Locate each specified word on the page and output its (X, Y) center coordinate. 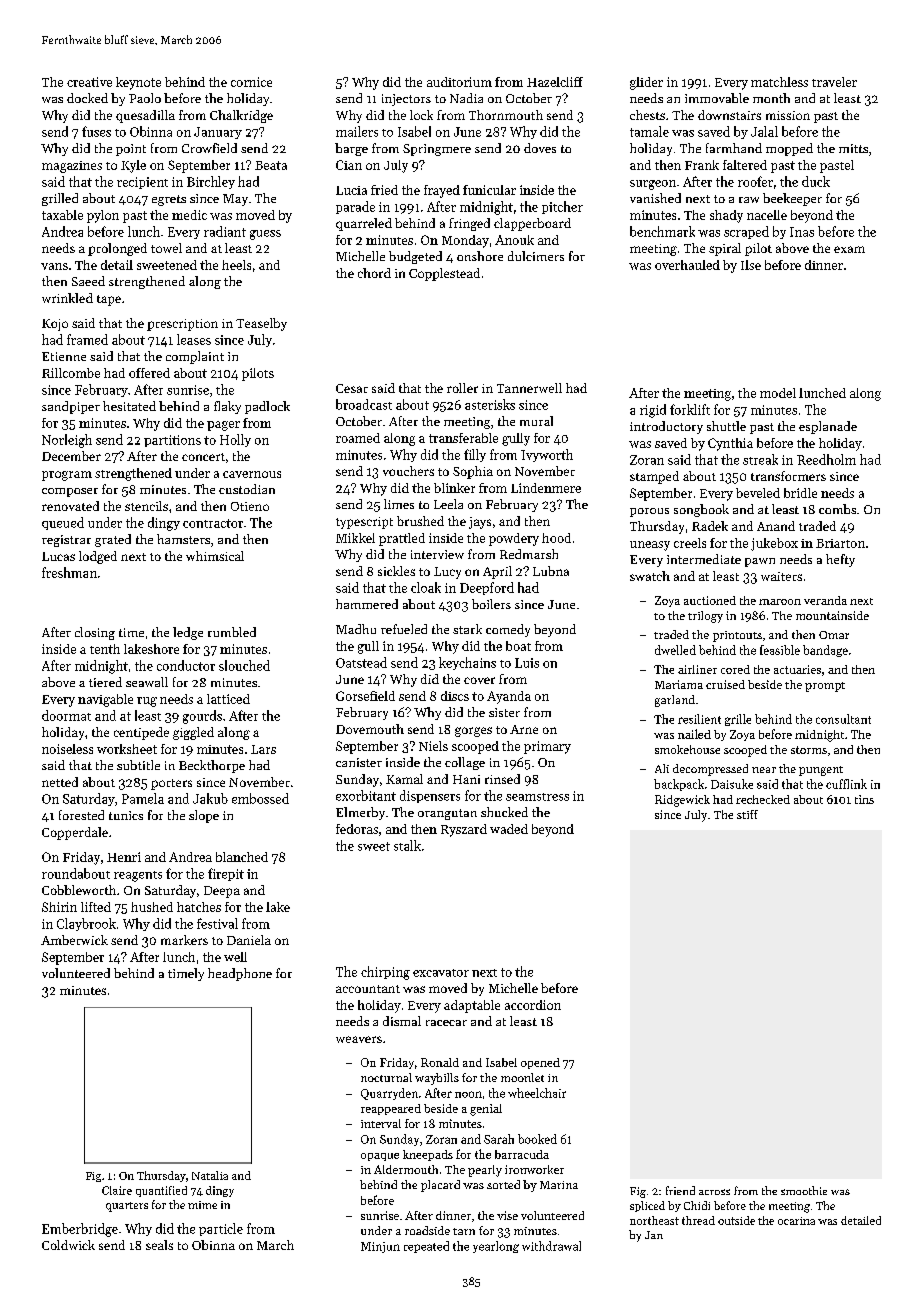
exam (849, 249)
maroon (780, 602)
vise (507, 1215)
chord (374, 273)
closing (95, 633)
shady (726, 216)
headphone (240, 974)
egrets (169, 200)
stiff (747, 814)
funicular (489, 190)
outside (736, 1220)
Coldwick (68, 1245)
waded (509, 829)
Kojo (55, 325)
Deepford (487, 588)
